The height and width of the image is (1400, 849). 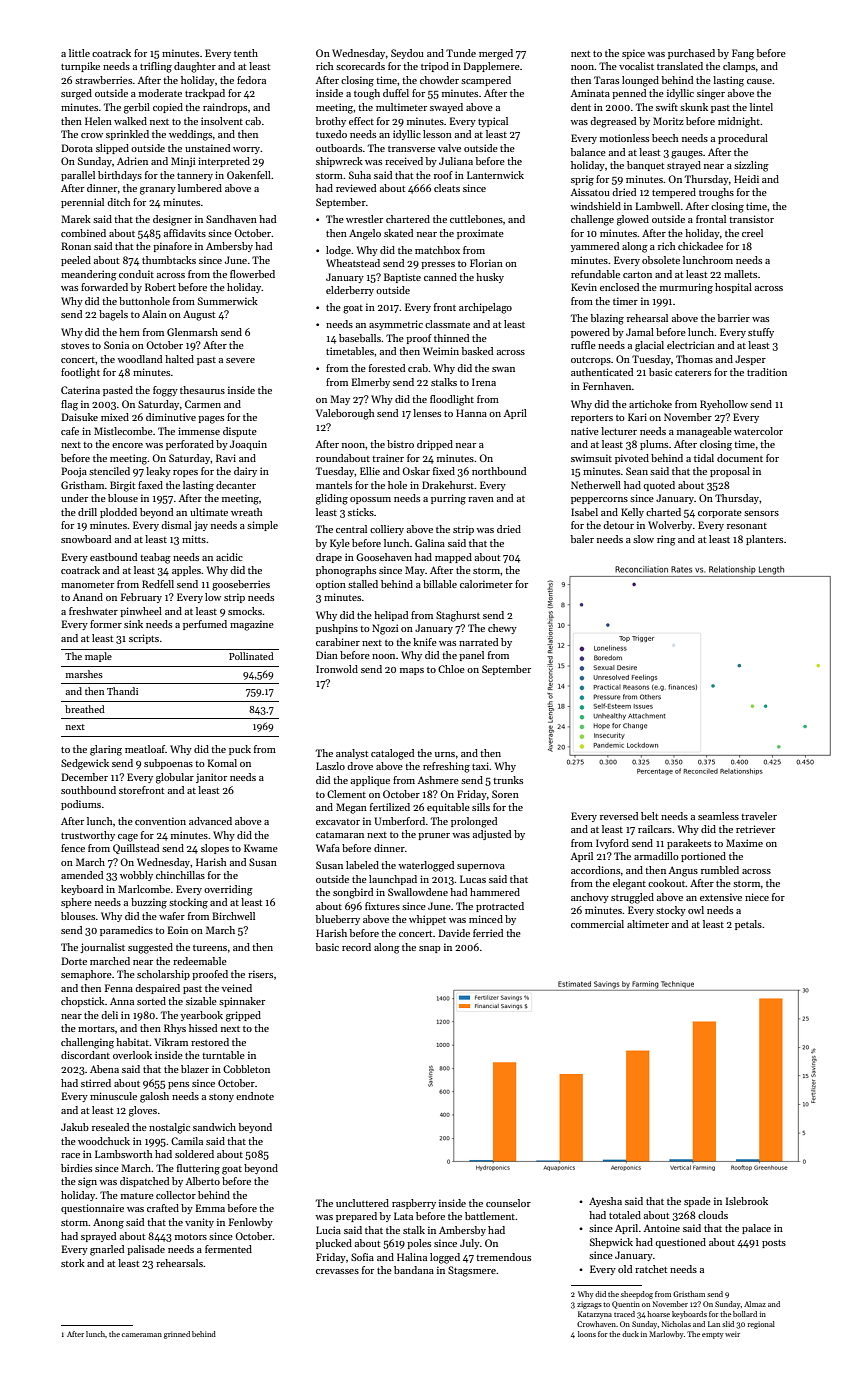 I want to click on Juliana, so click(x=456, y=161).
